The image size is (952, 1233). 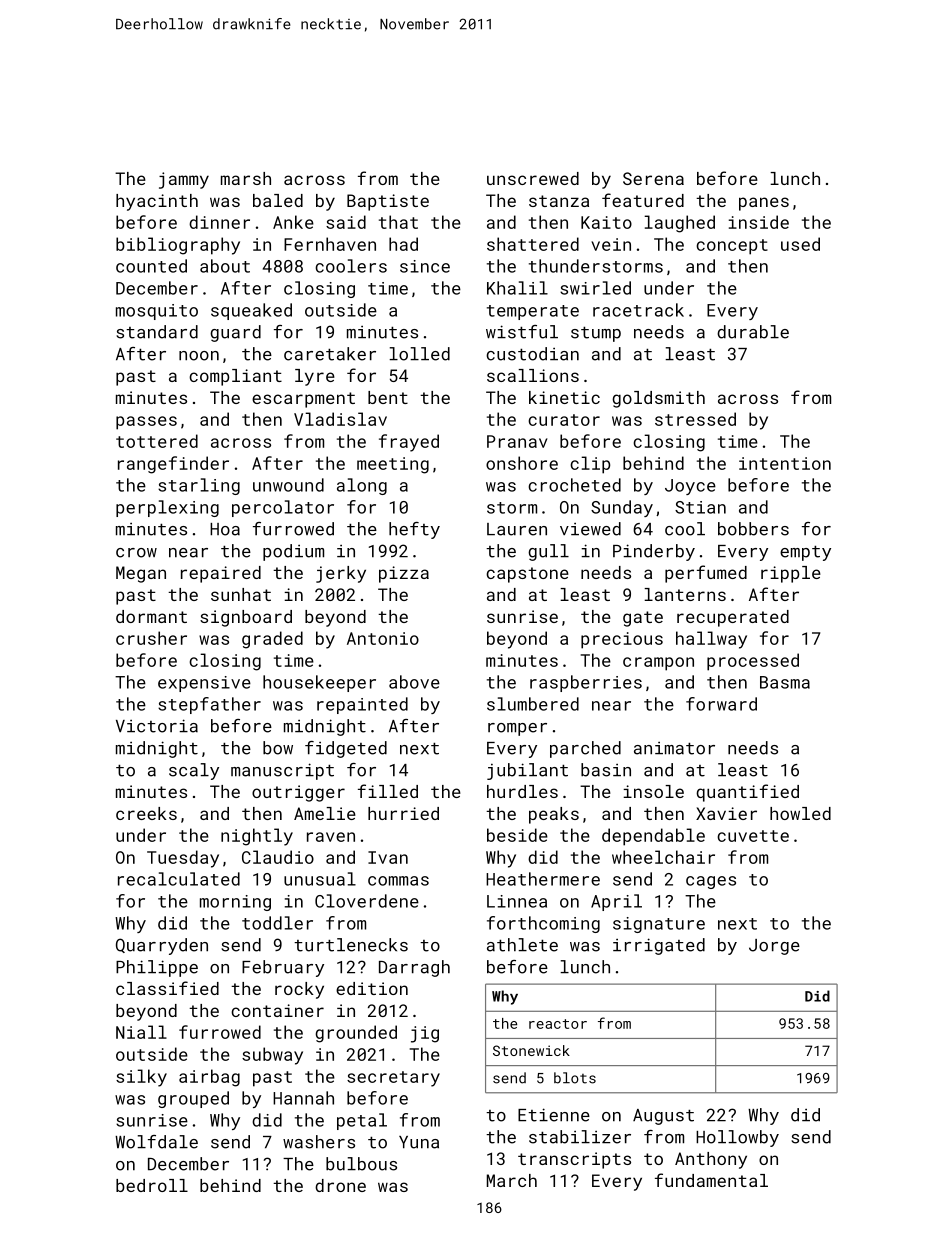 What do you see at coordinates (527, 575) in the screenshot?
I see `capstone` at bounding box center [527, 575].
